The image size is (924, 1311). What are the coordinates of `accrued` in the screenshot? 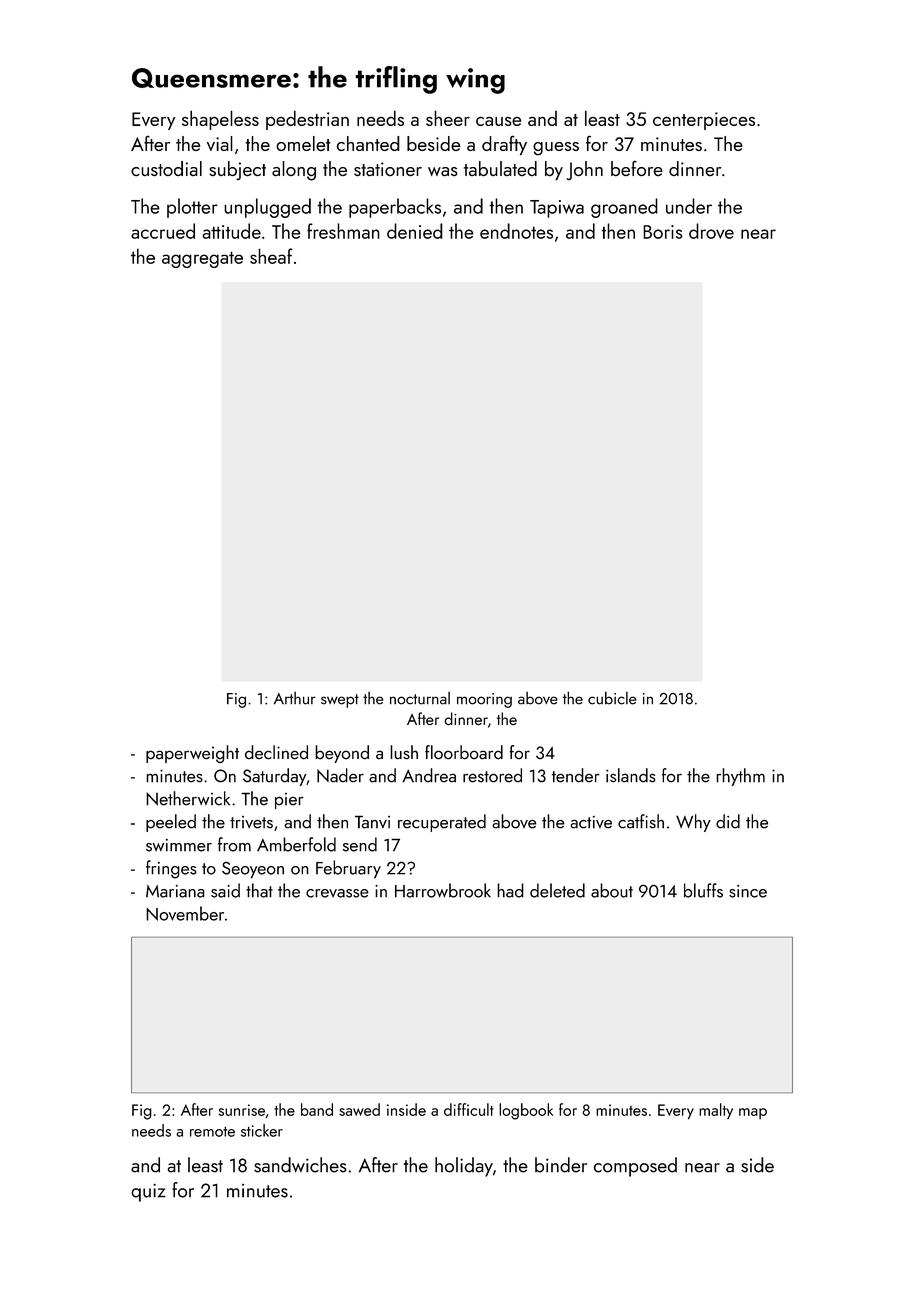 It's located at (163, 231).
